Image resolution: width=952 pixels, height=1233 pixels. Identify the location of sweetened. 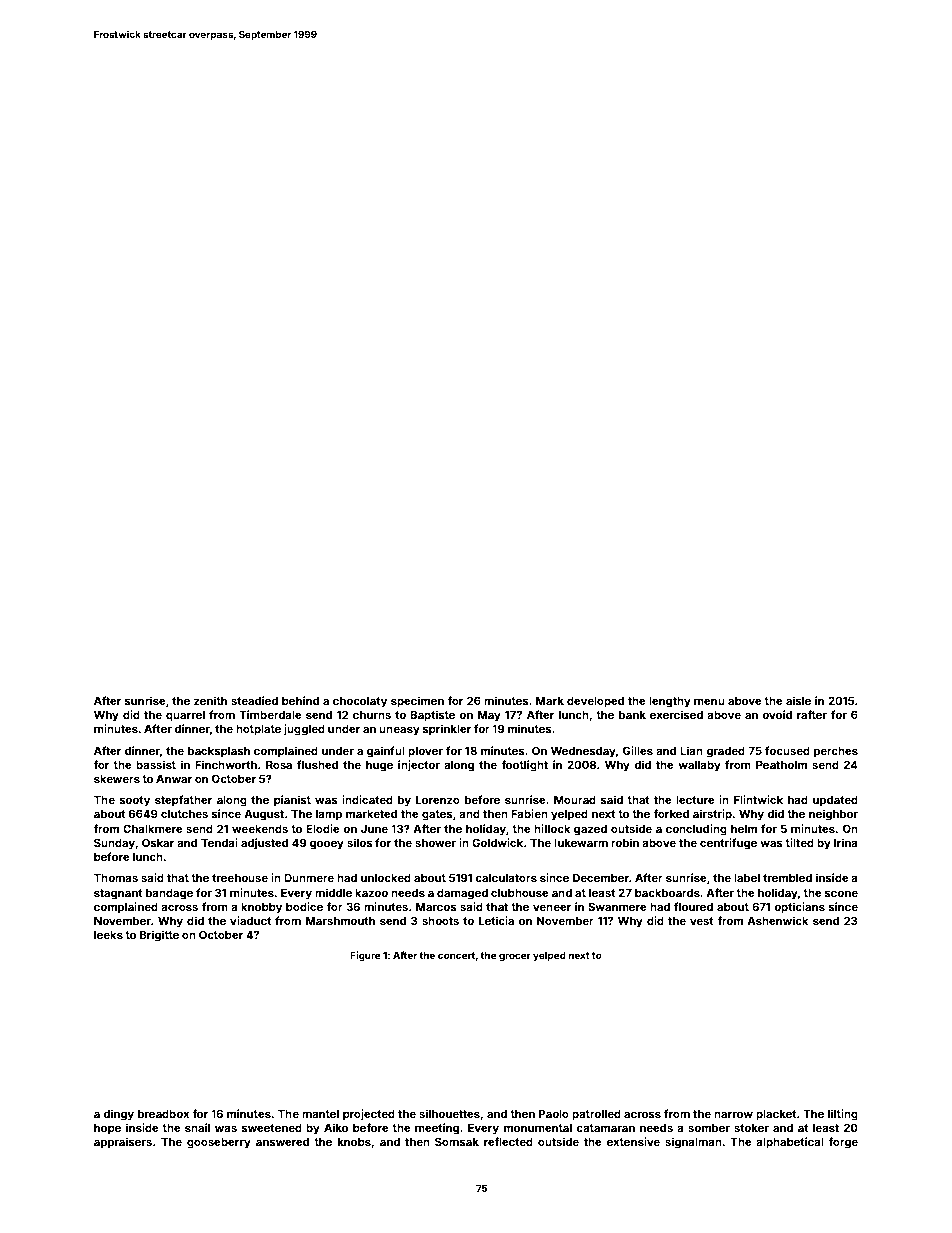
(272, 1128).
